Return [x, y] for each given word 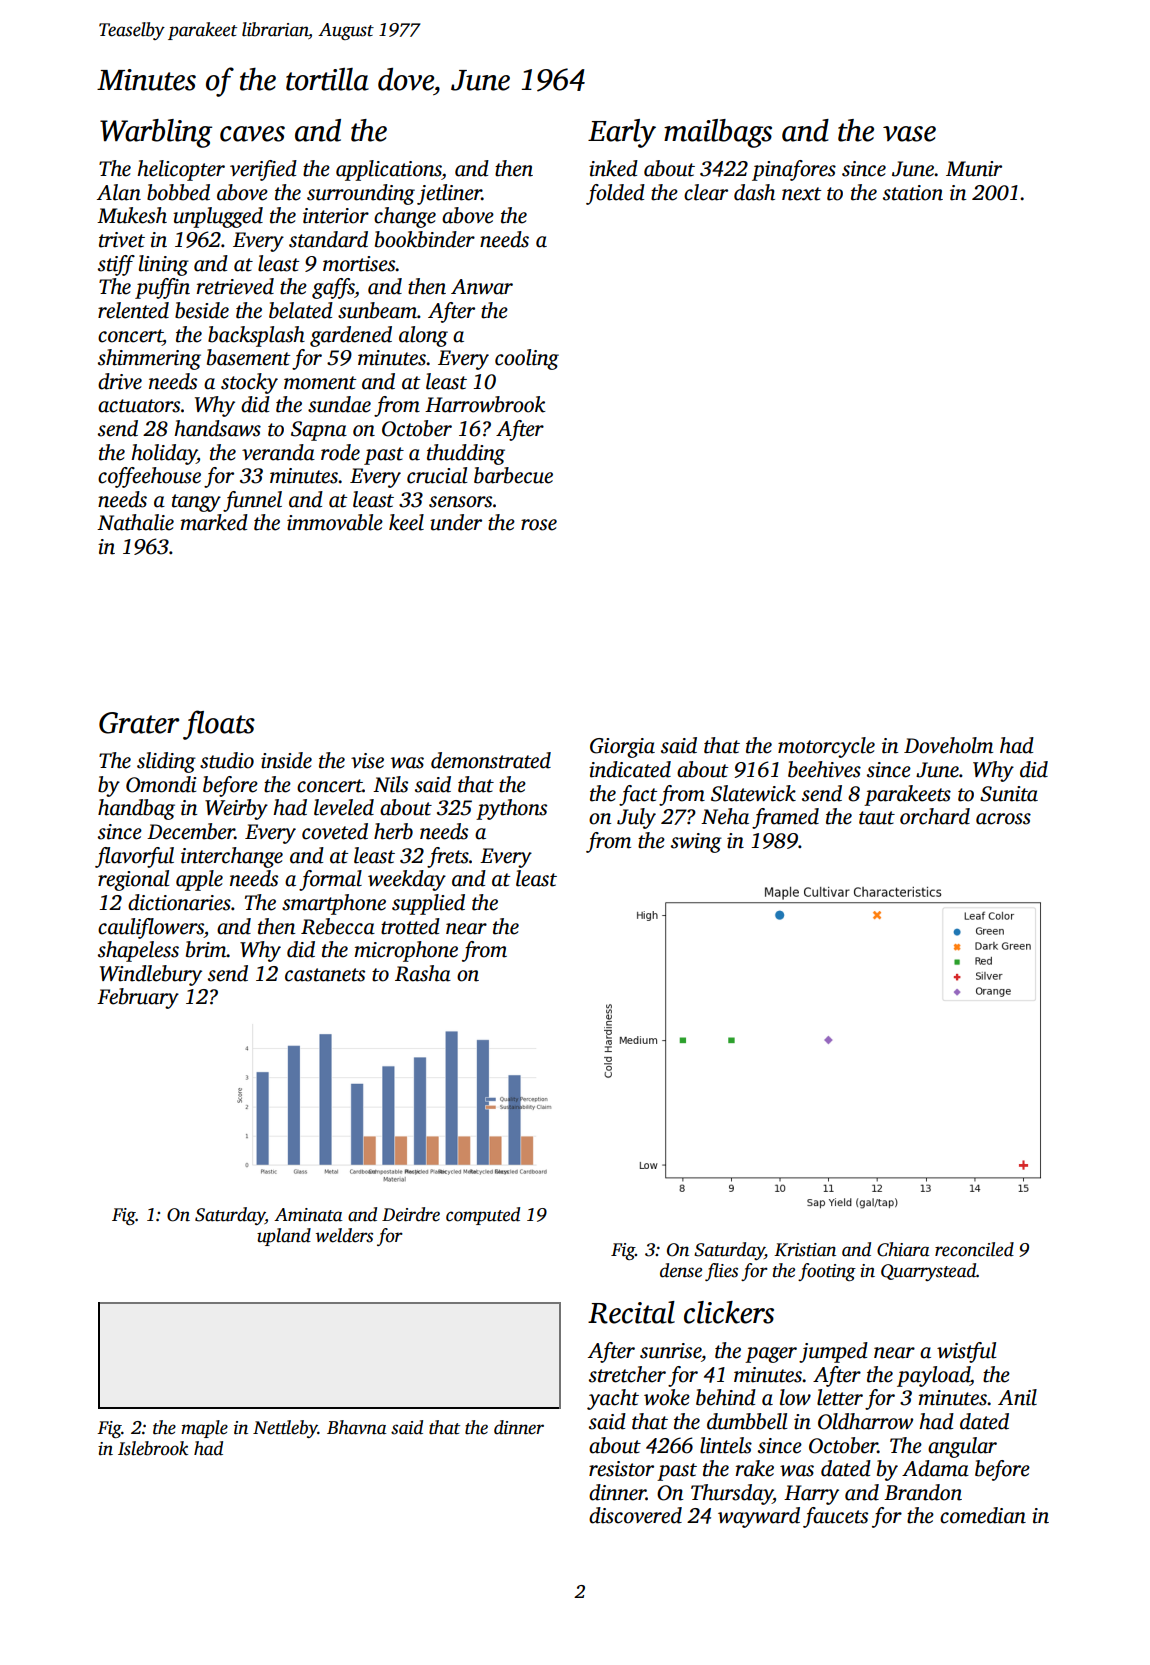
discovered [635, 1515]
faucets [835, 1517]
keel [406, 522]
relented [133, 310]
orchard [935, 816]
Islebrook [153, 1448]
